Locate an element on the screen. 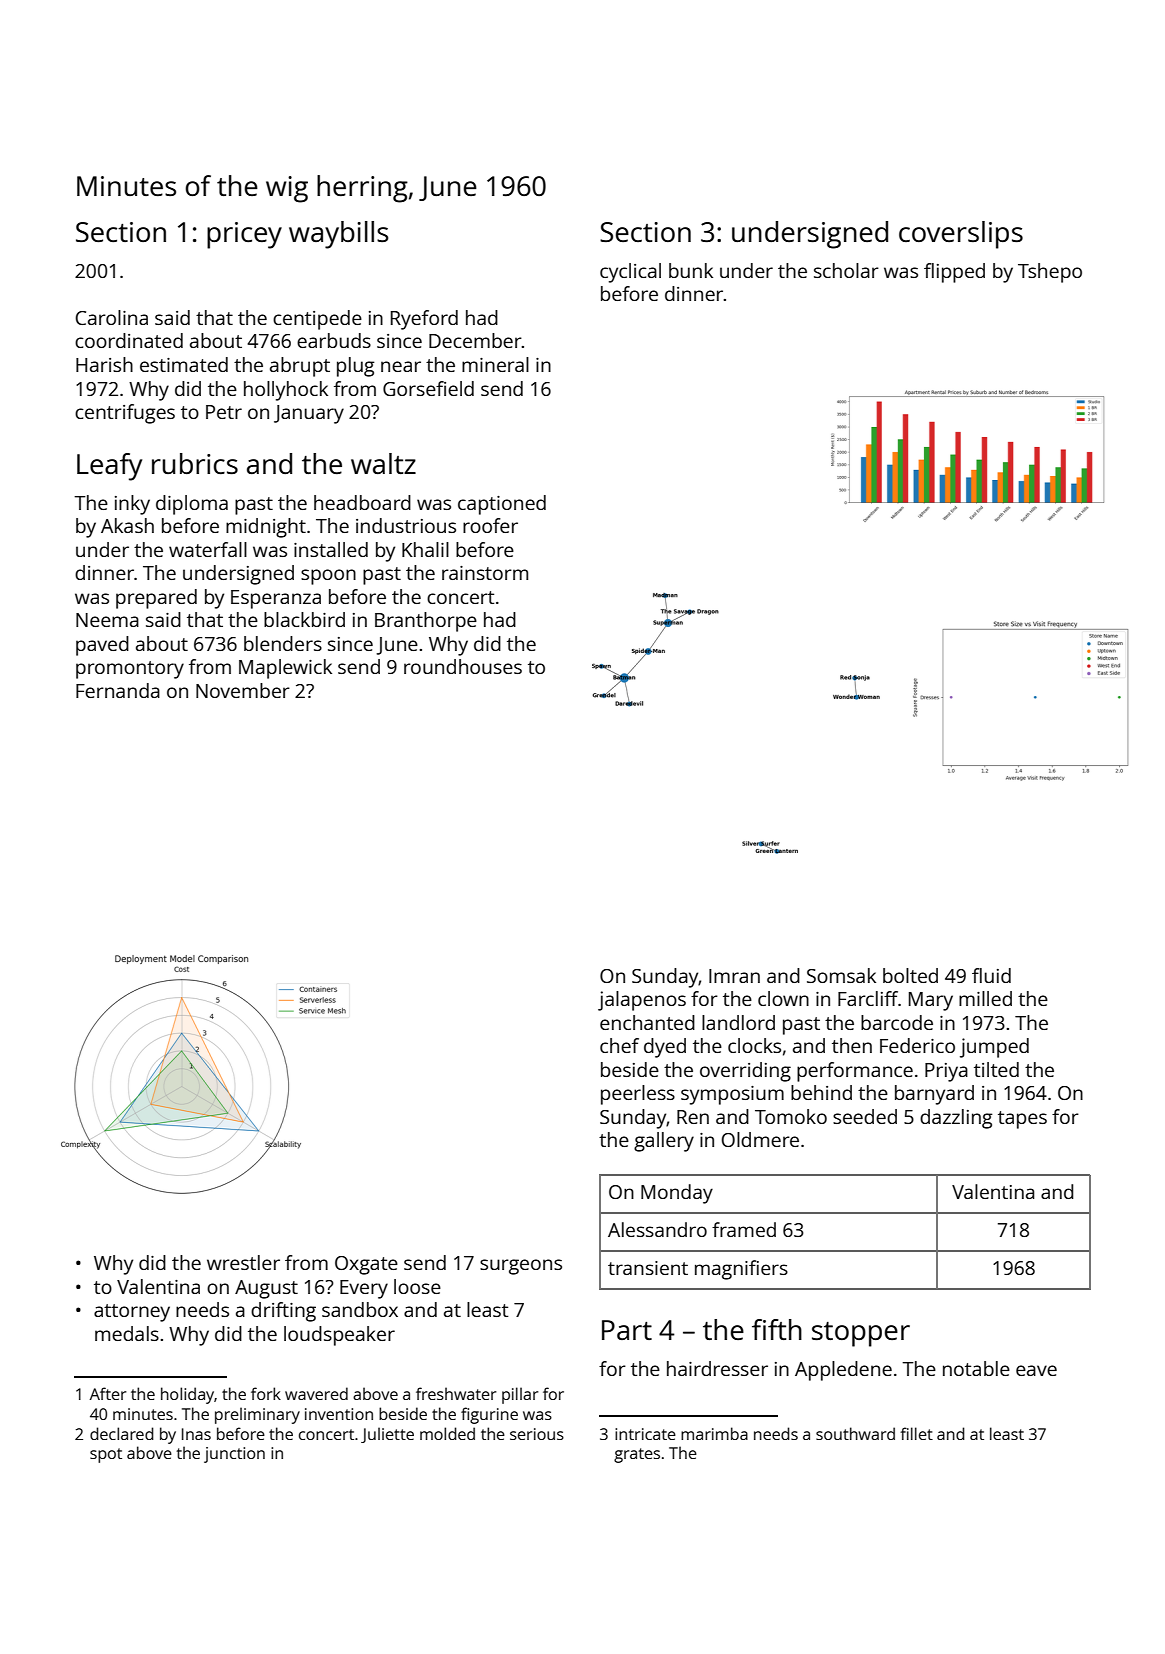  loudspeaker is located at coordinates (339, 1336).
